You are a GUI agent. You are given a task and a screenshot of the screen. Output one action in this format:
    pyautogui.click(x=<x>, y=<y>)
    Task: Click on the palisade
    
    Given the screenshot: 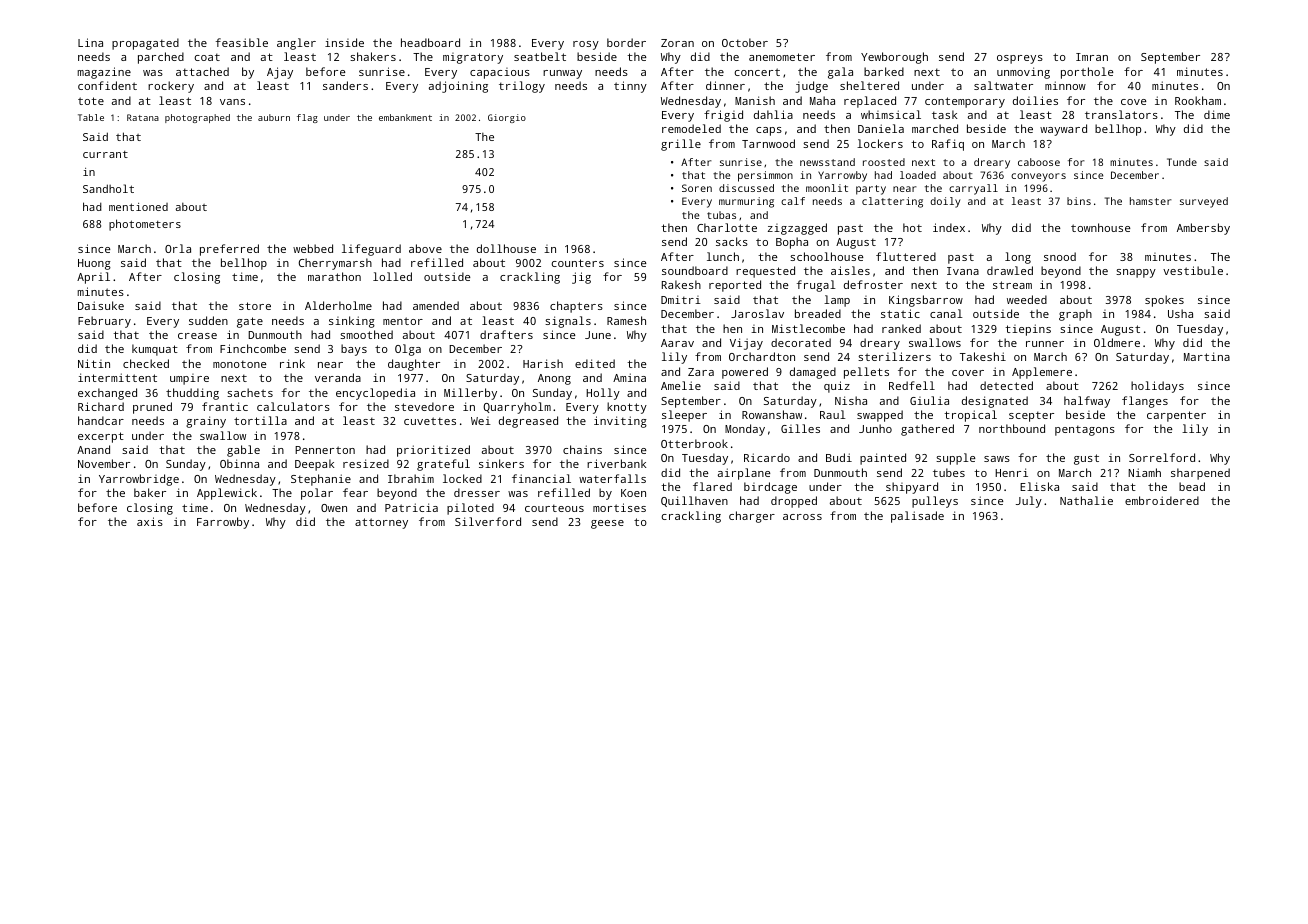 What is the action you would take?
    pyautogui.click(x=917, y=517)
